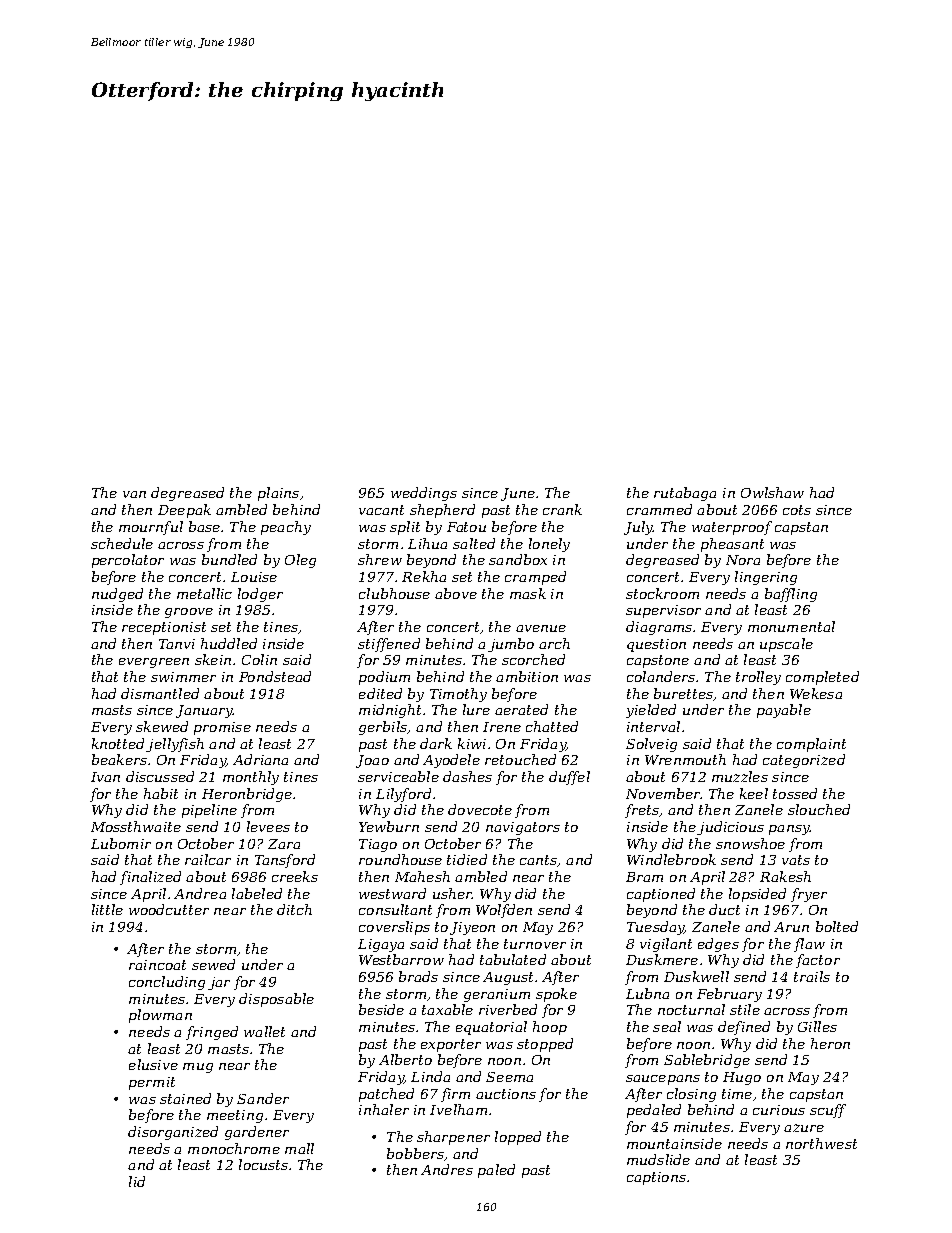  Describe the element at coordinates (264, 1031) in the screenshot. I see `wallet` at that location.
